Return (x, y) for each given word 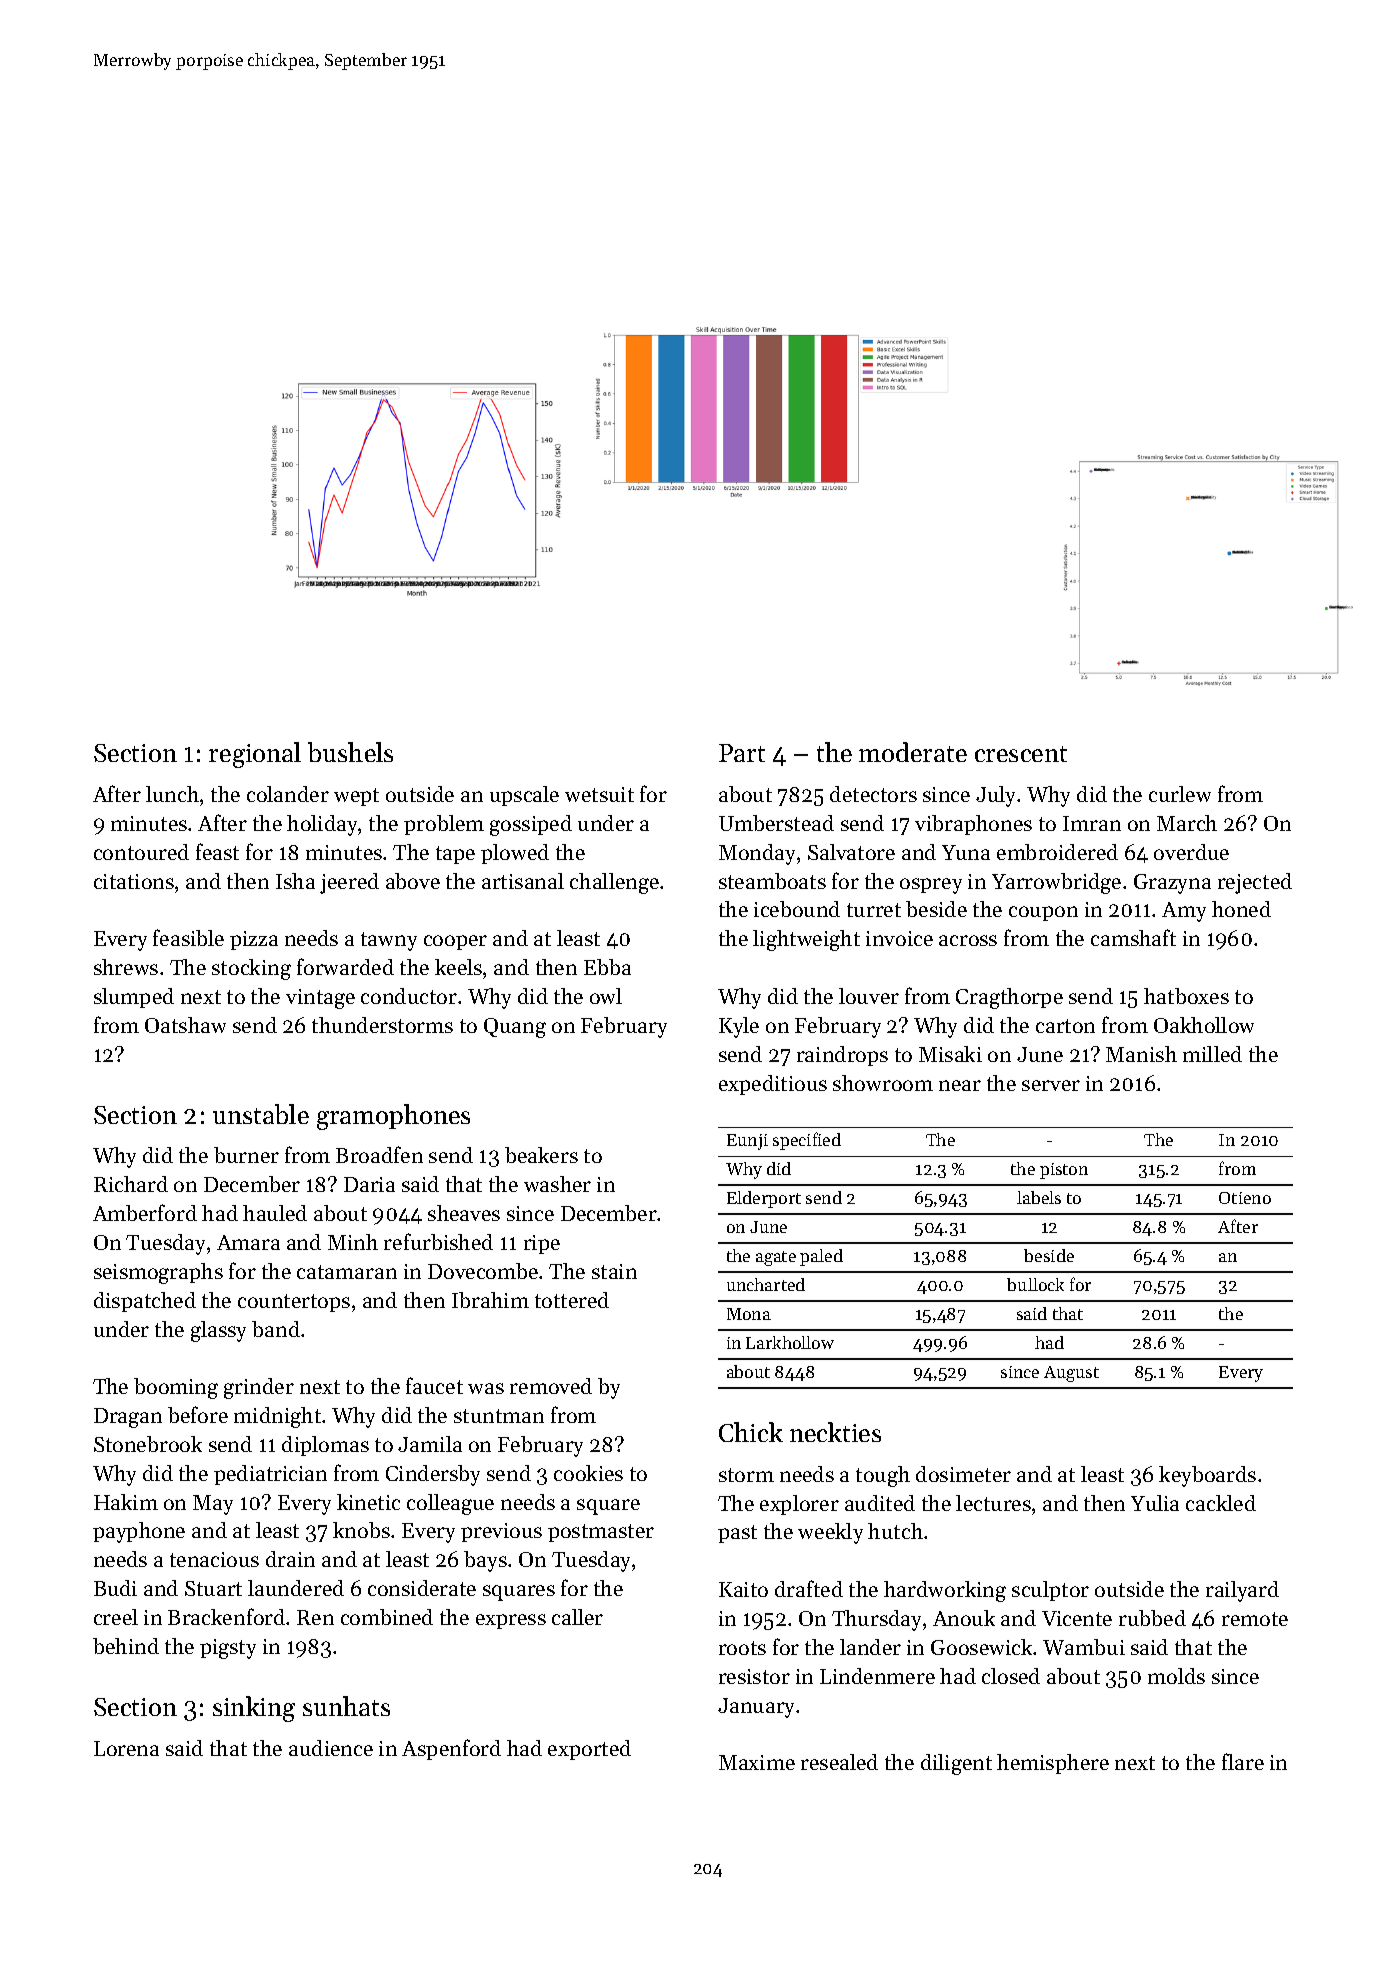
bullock (1035, 1284)
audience (331, 1748)
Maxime (757, 1762)
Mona (749, 1314)
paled (821, 1257)
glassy (218, 1331)
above (413, 881)
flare (1243, 1761)
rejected (1255, 883)
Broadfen (379, 1154)
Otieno (1245, 1198)
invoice (899, 938)
